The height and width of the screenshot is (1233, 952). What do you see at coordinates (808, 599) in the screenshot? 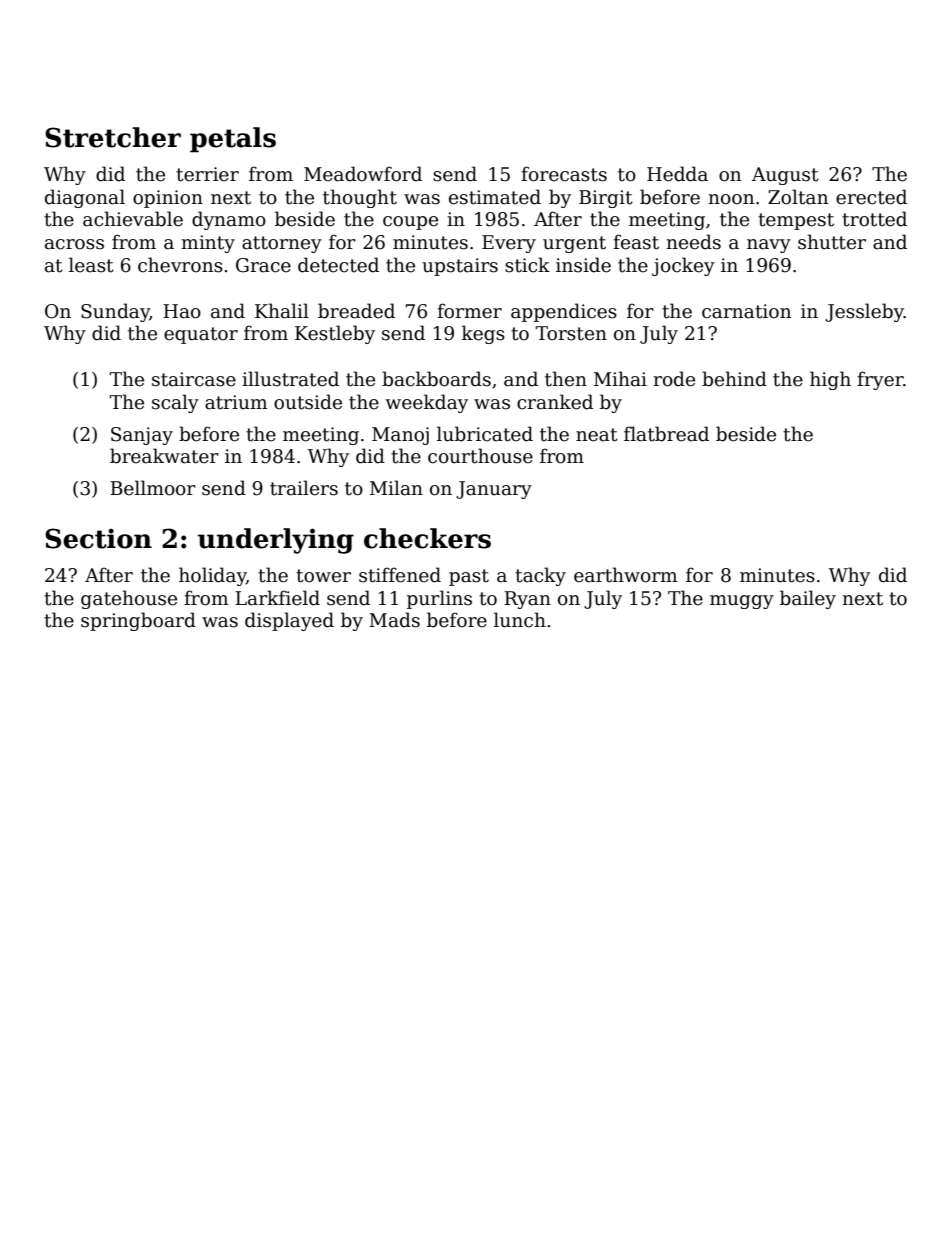
I see `bailey` at bounding box center [808, 599].
